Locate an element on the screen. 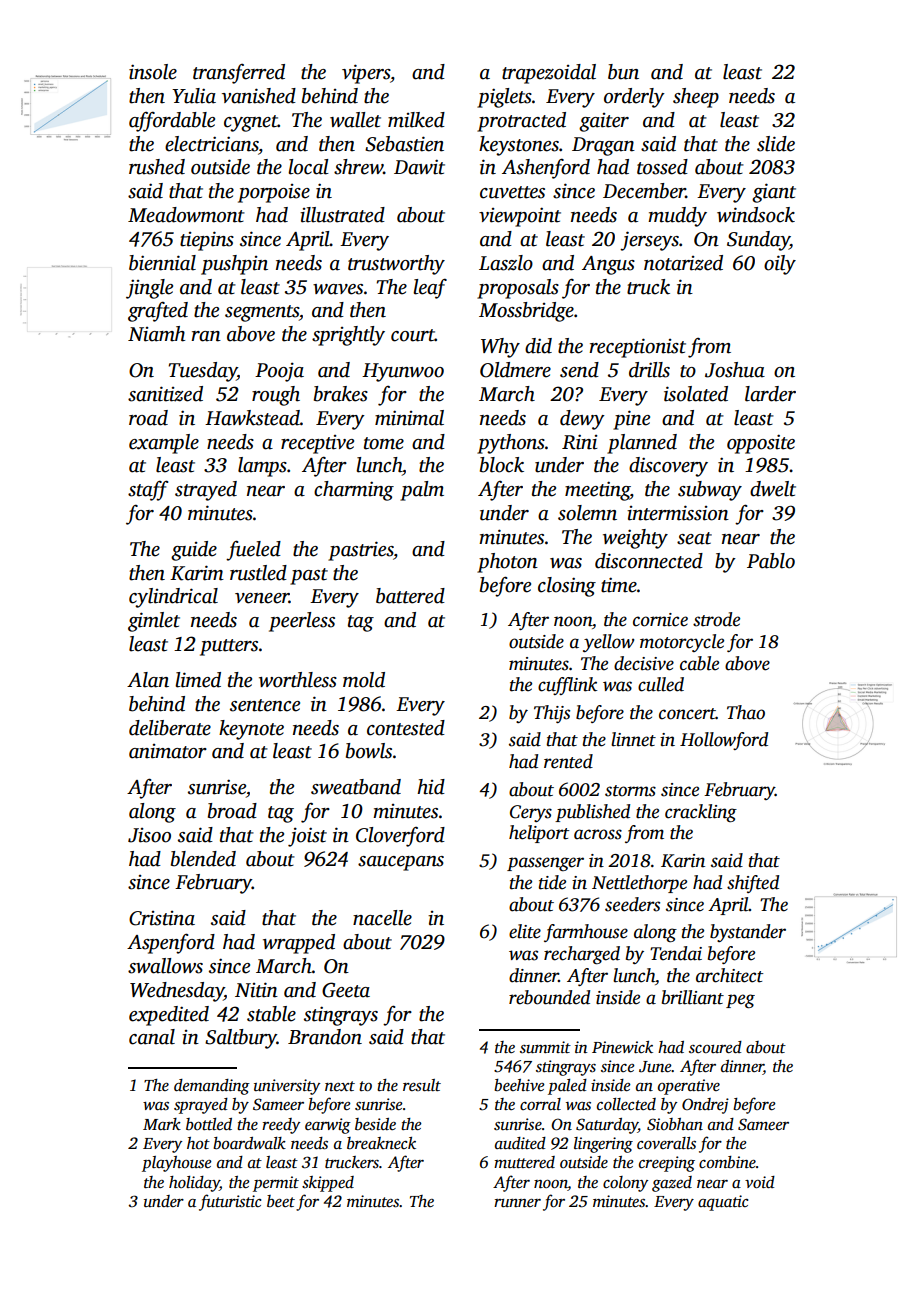 Image resolution: width=924 pixels, height=1311 pixels. oily is located at coordinates (780, 265).
